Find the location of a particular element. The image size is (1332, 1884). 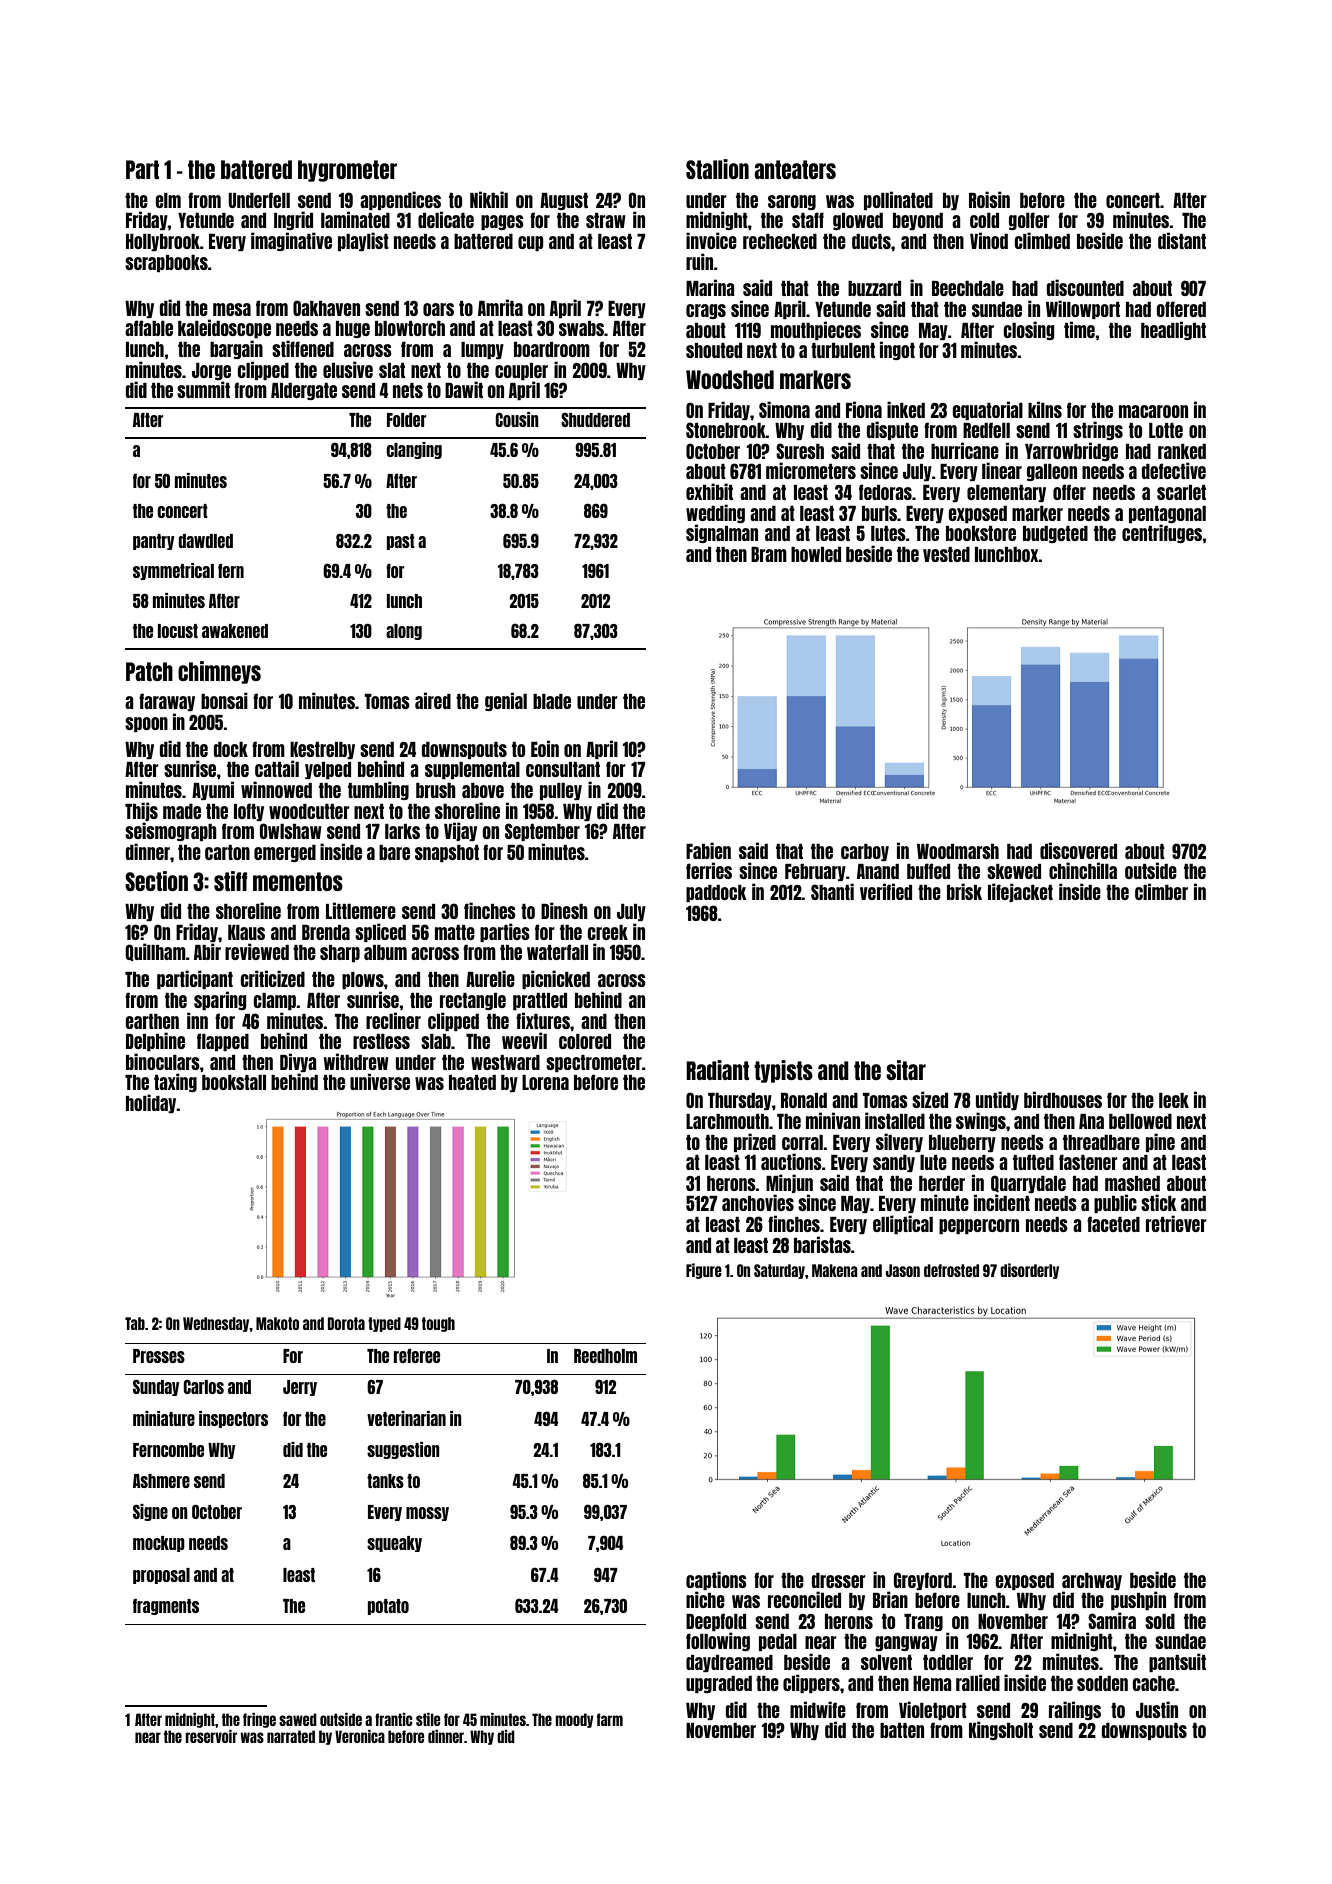

Klaus is located at coordinates (246, 932).
